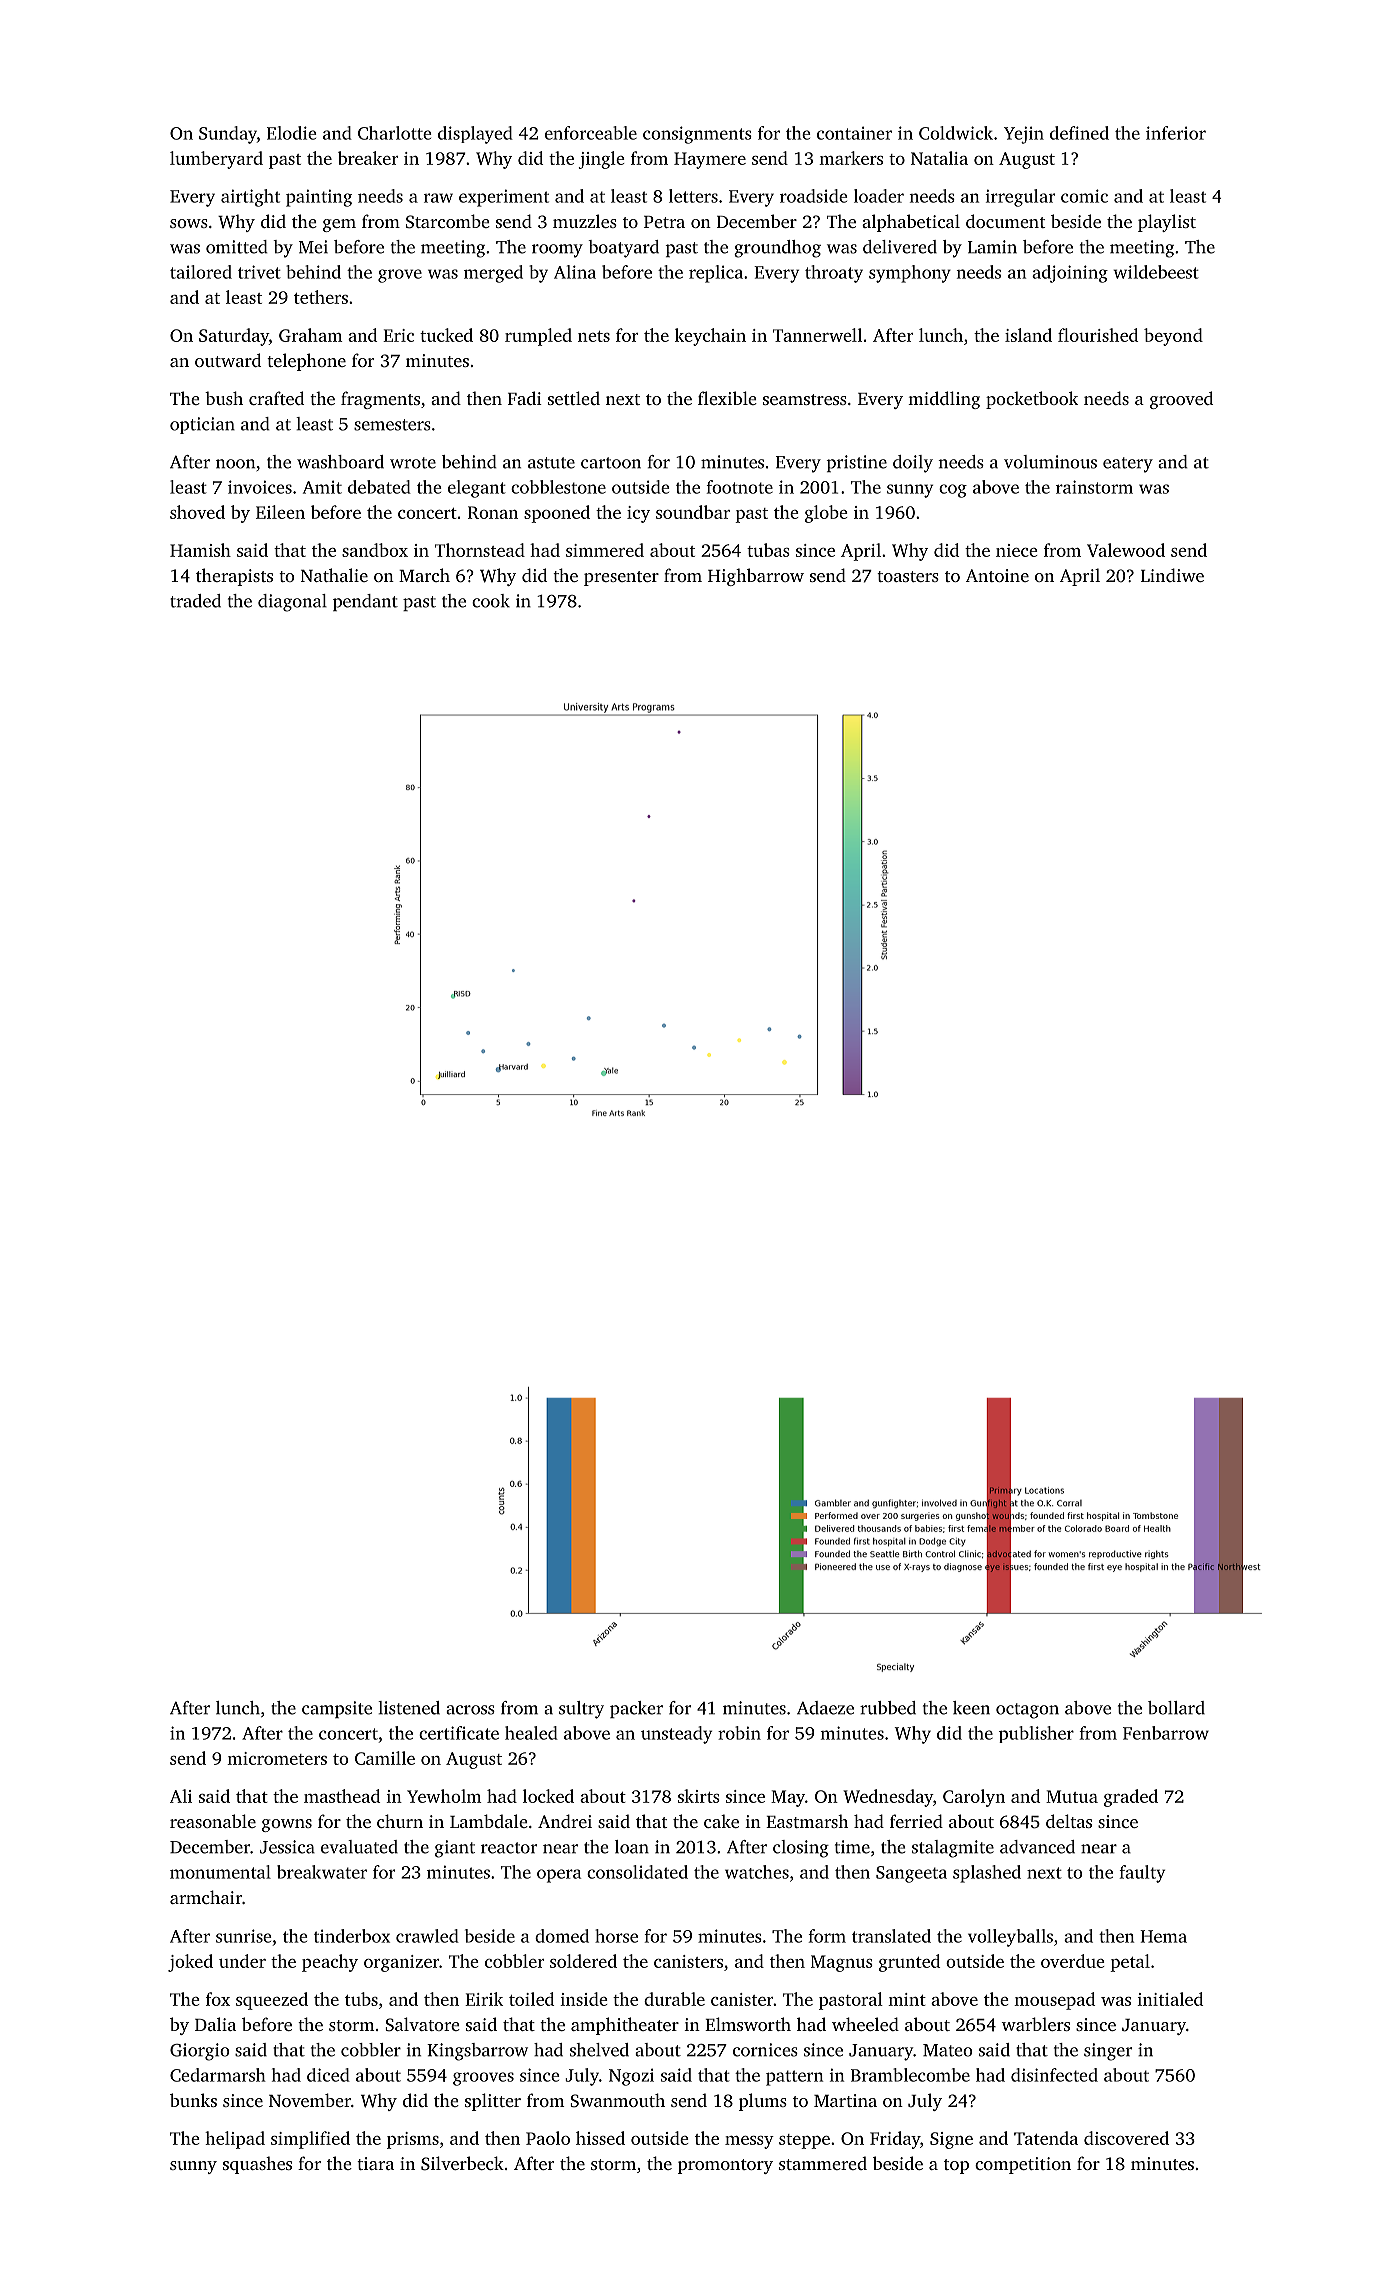 This screenshot has width=1392, height=2293. What do you see at coordinates (1070, 274) in the screenshot?
I see `adjoining` at bounding box center [1070, 274].
